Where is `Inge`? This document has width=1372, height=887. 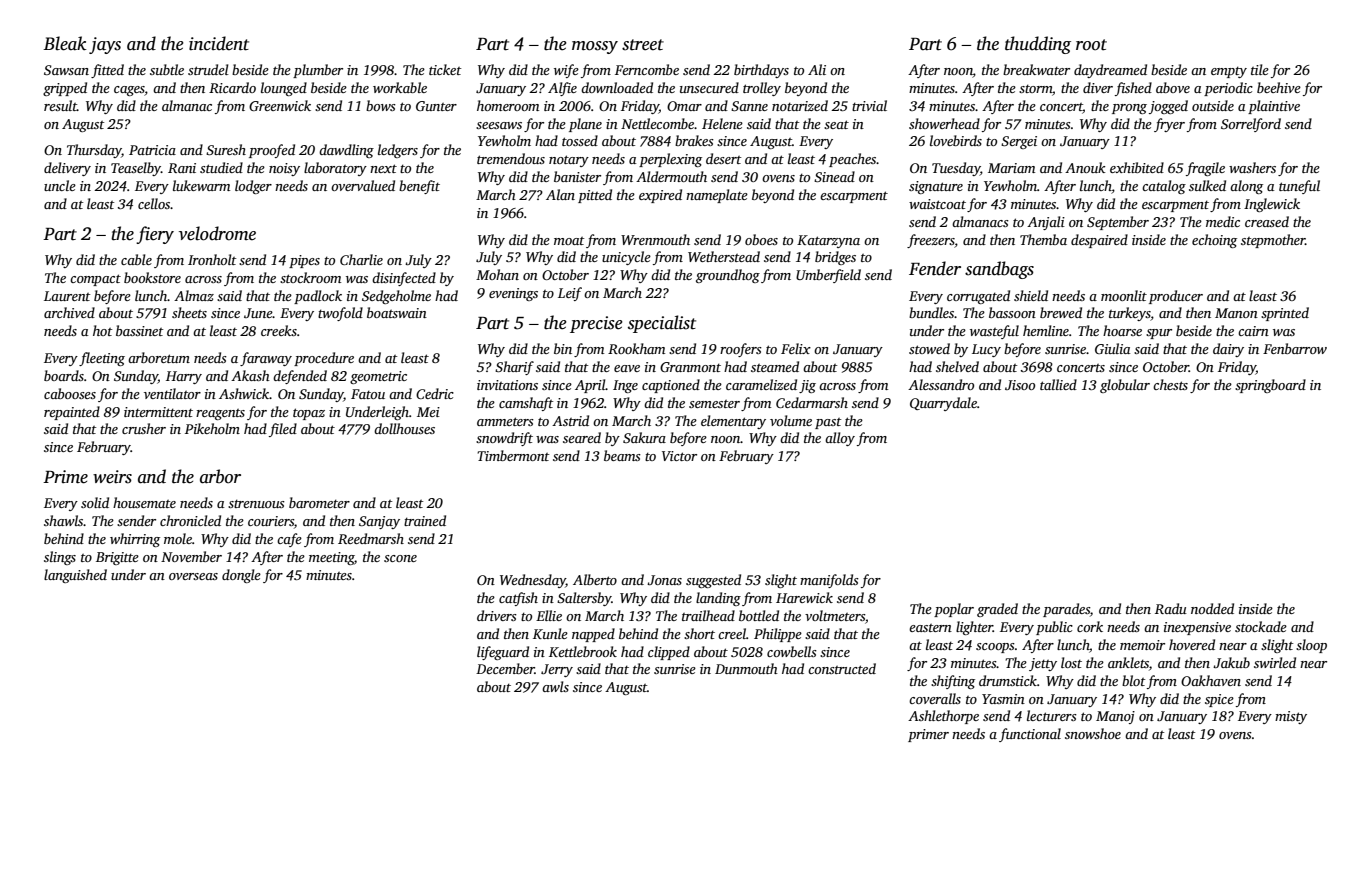 Inge is located at coordinates (625, 386).
